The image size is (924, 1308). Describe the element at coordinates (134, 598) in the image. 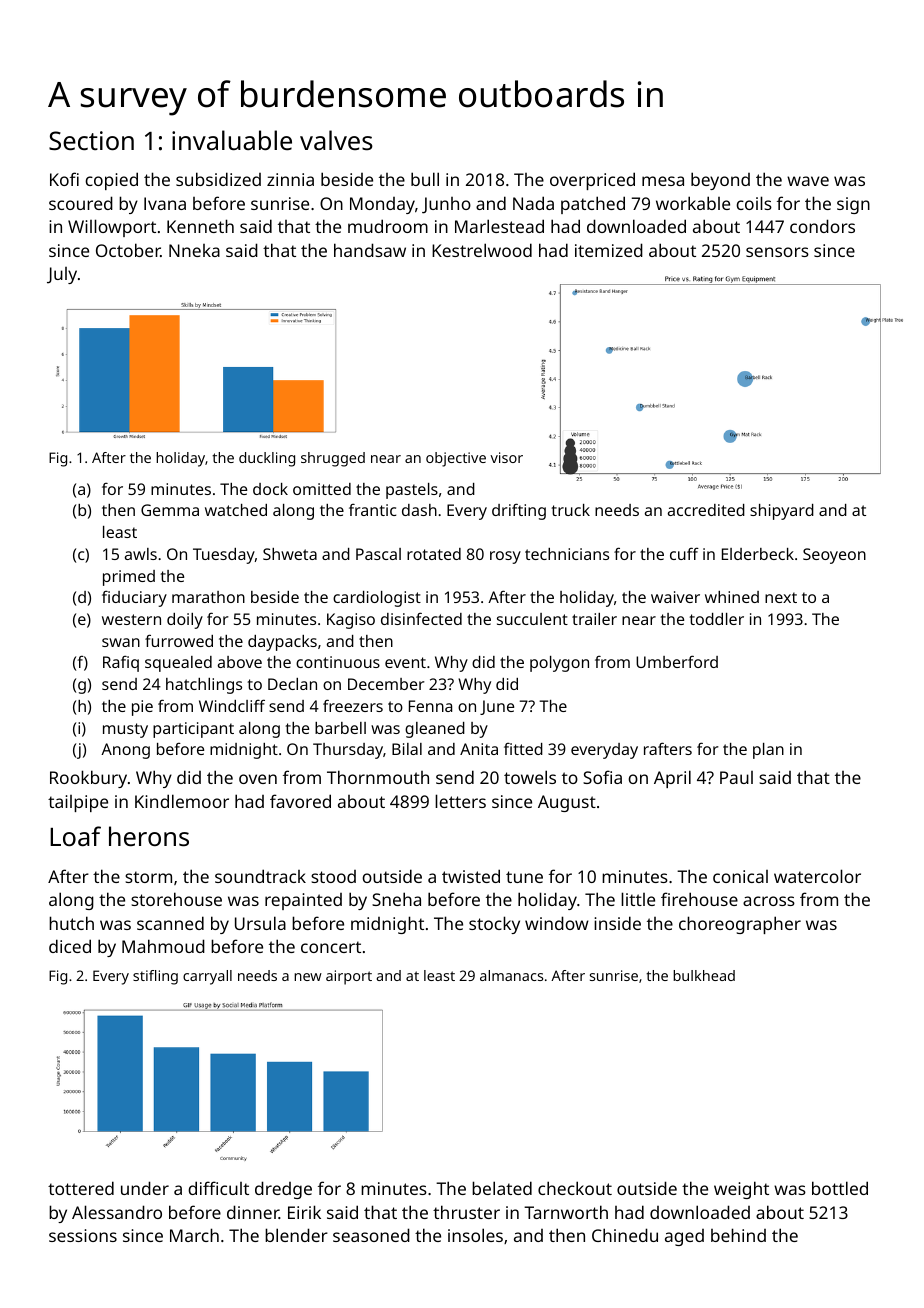

I see `fiduciary` at that location.
